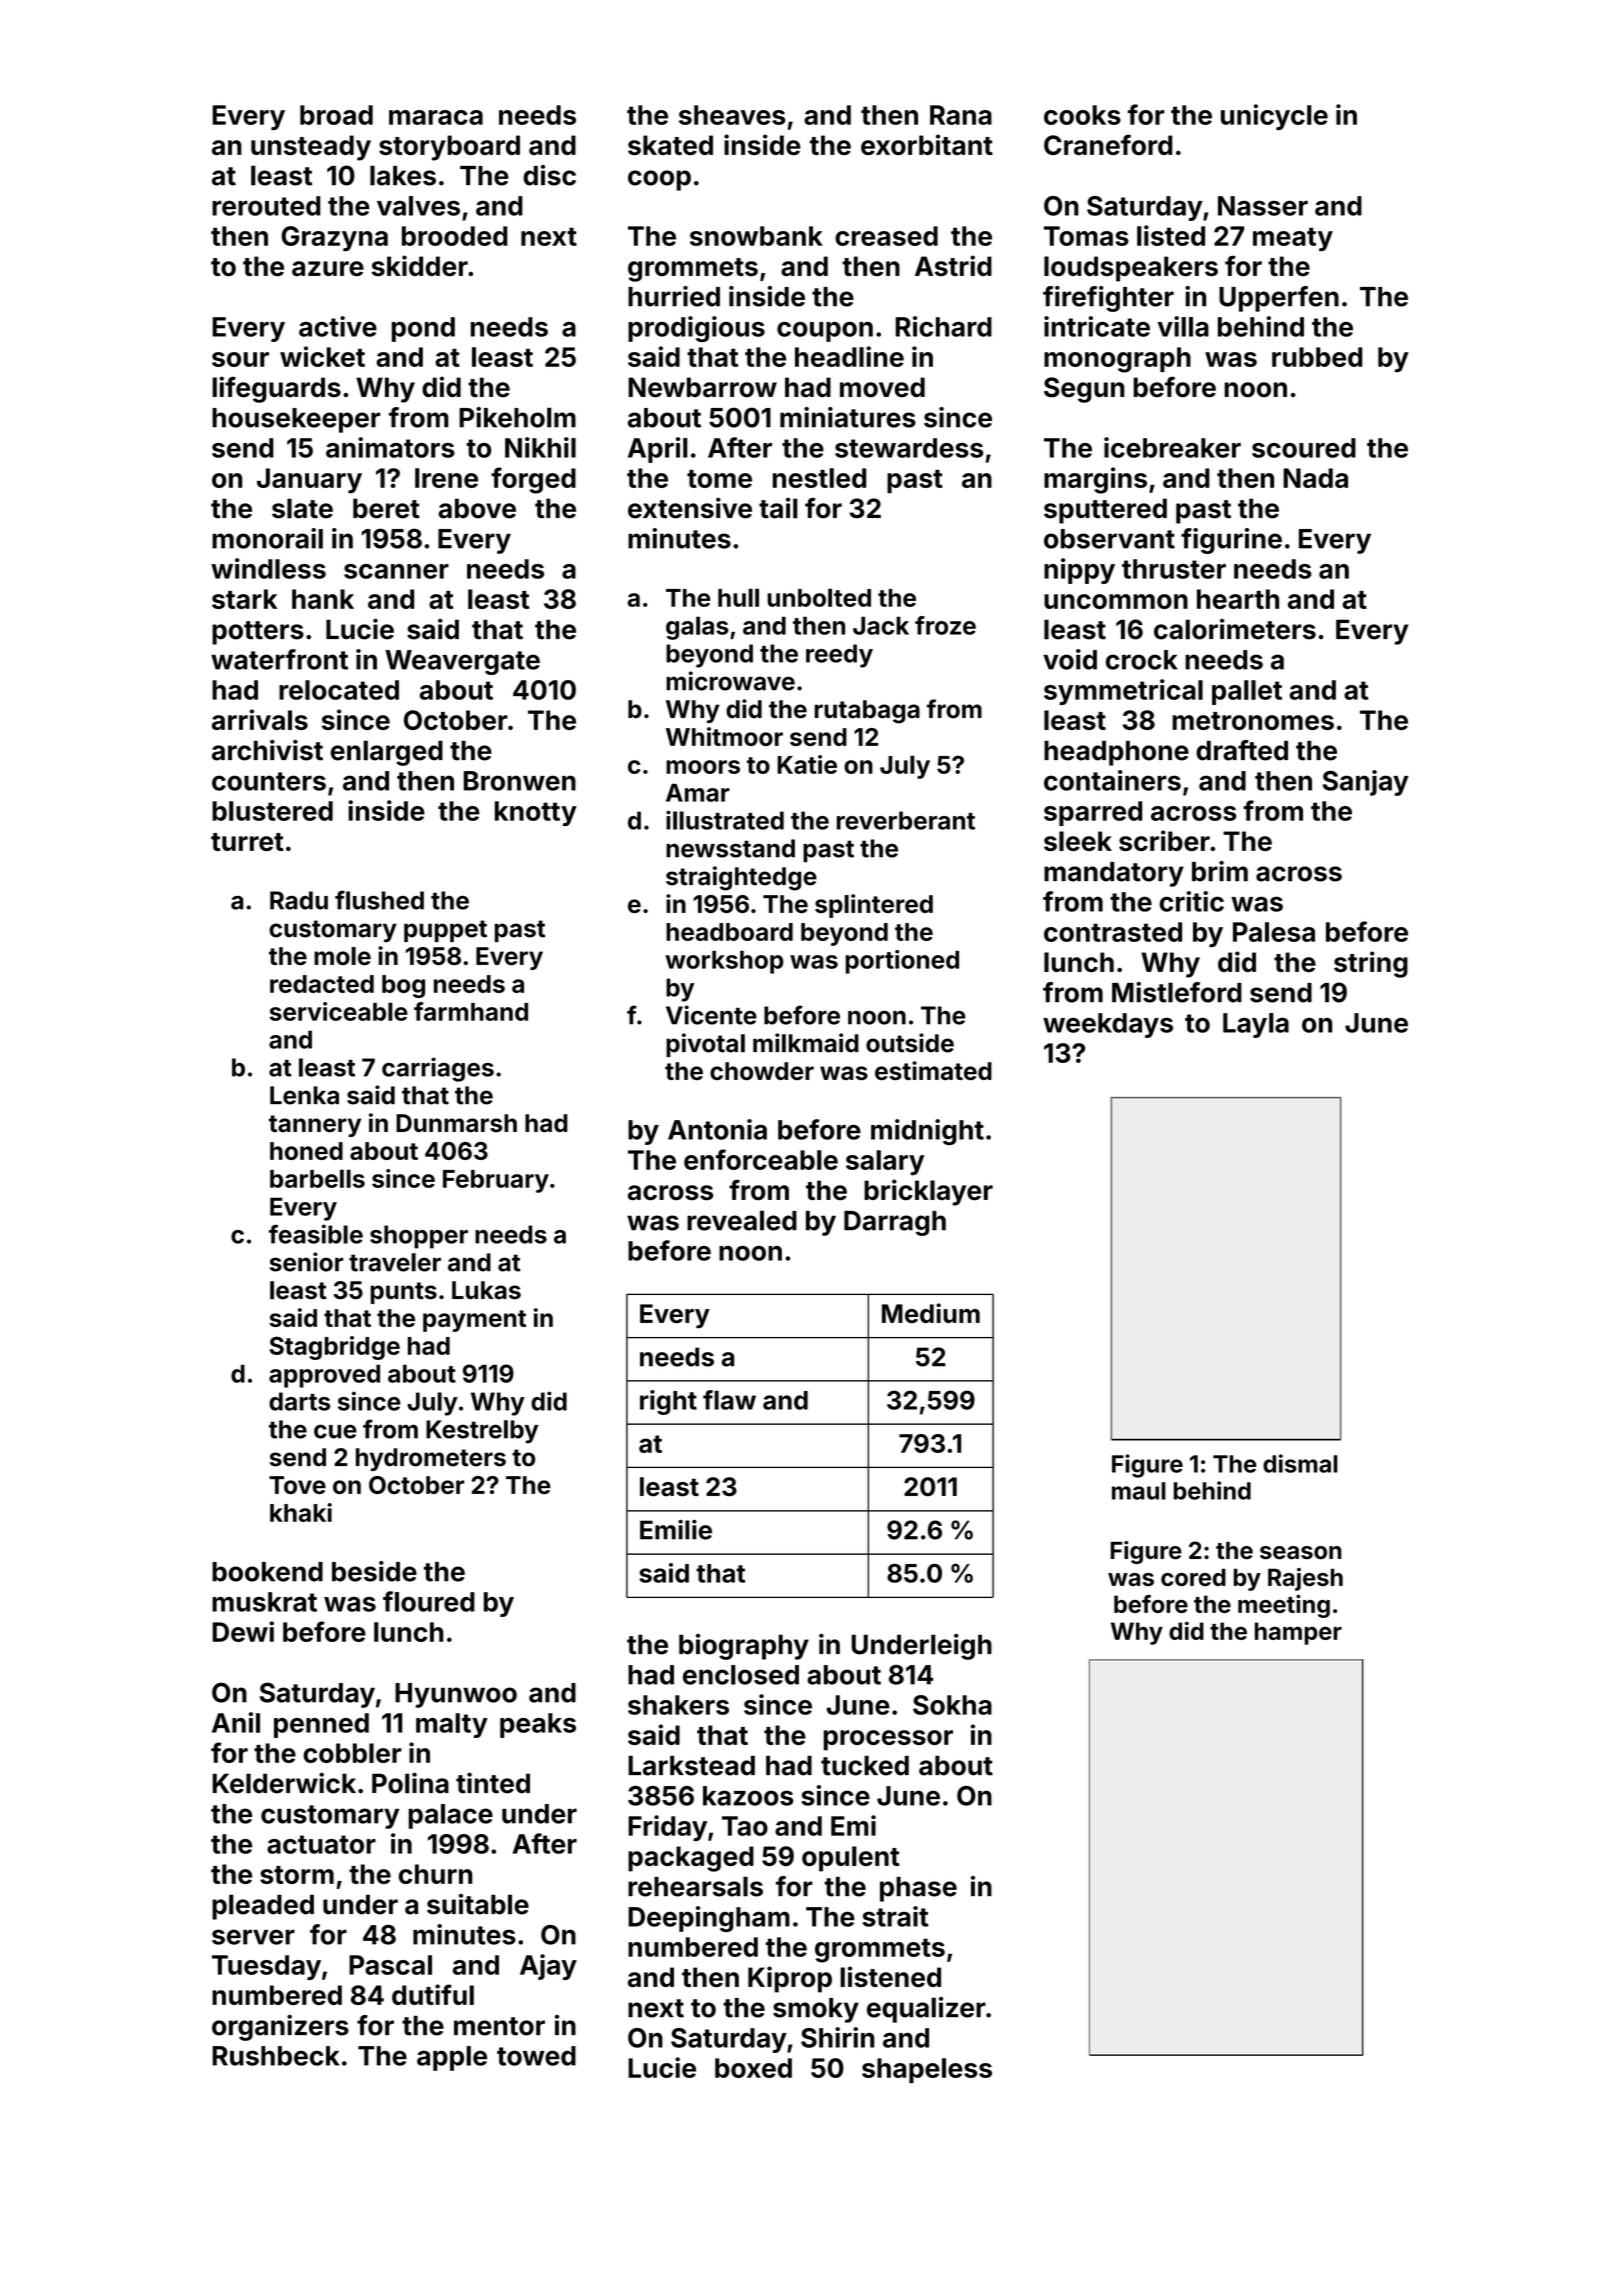 The height and width of the image is (2292, 1620). I want to click on waterfront, so click(279, 659).
